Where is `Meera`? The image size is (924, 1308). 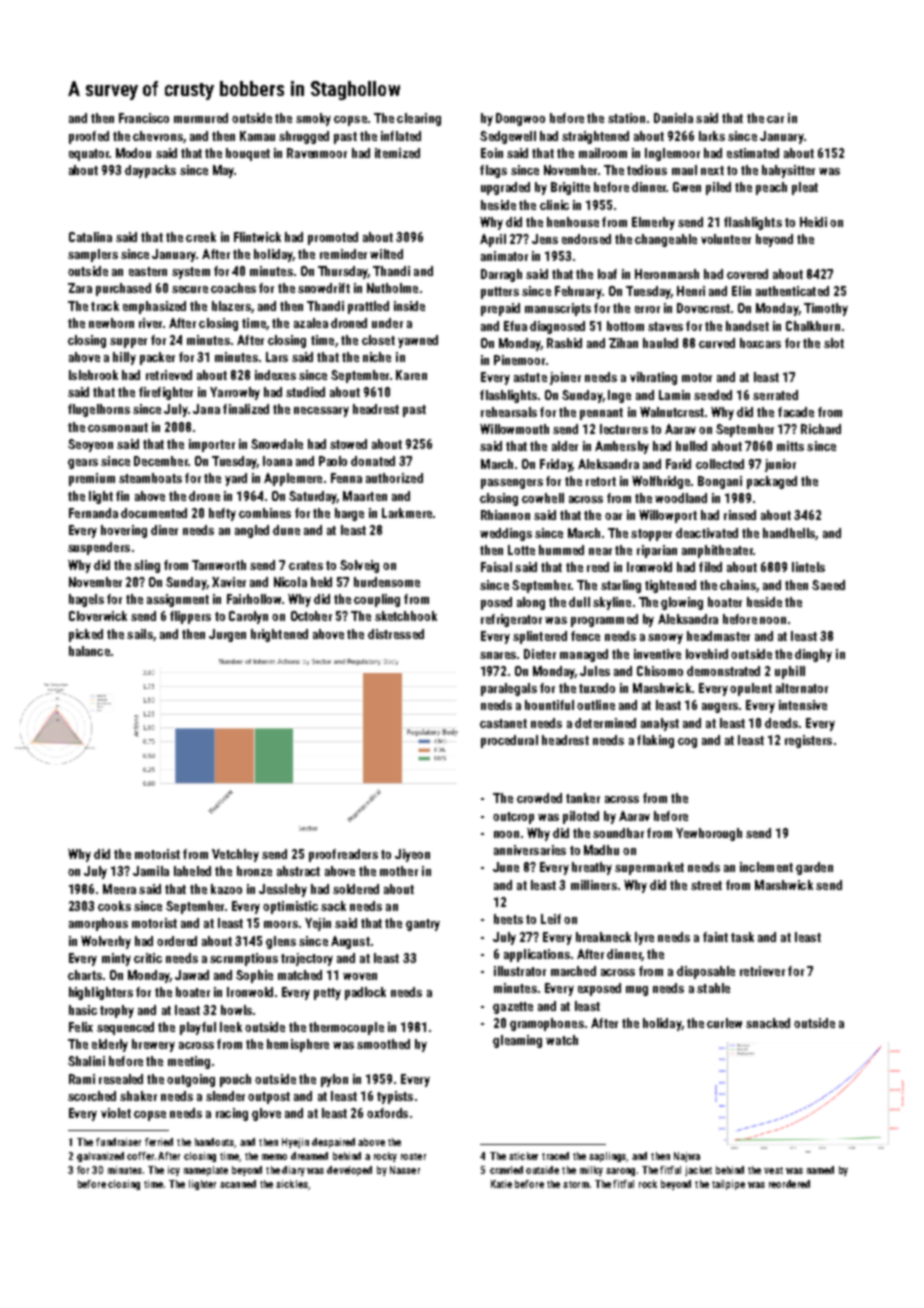
Meera is located at coordinates (119, 889).
